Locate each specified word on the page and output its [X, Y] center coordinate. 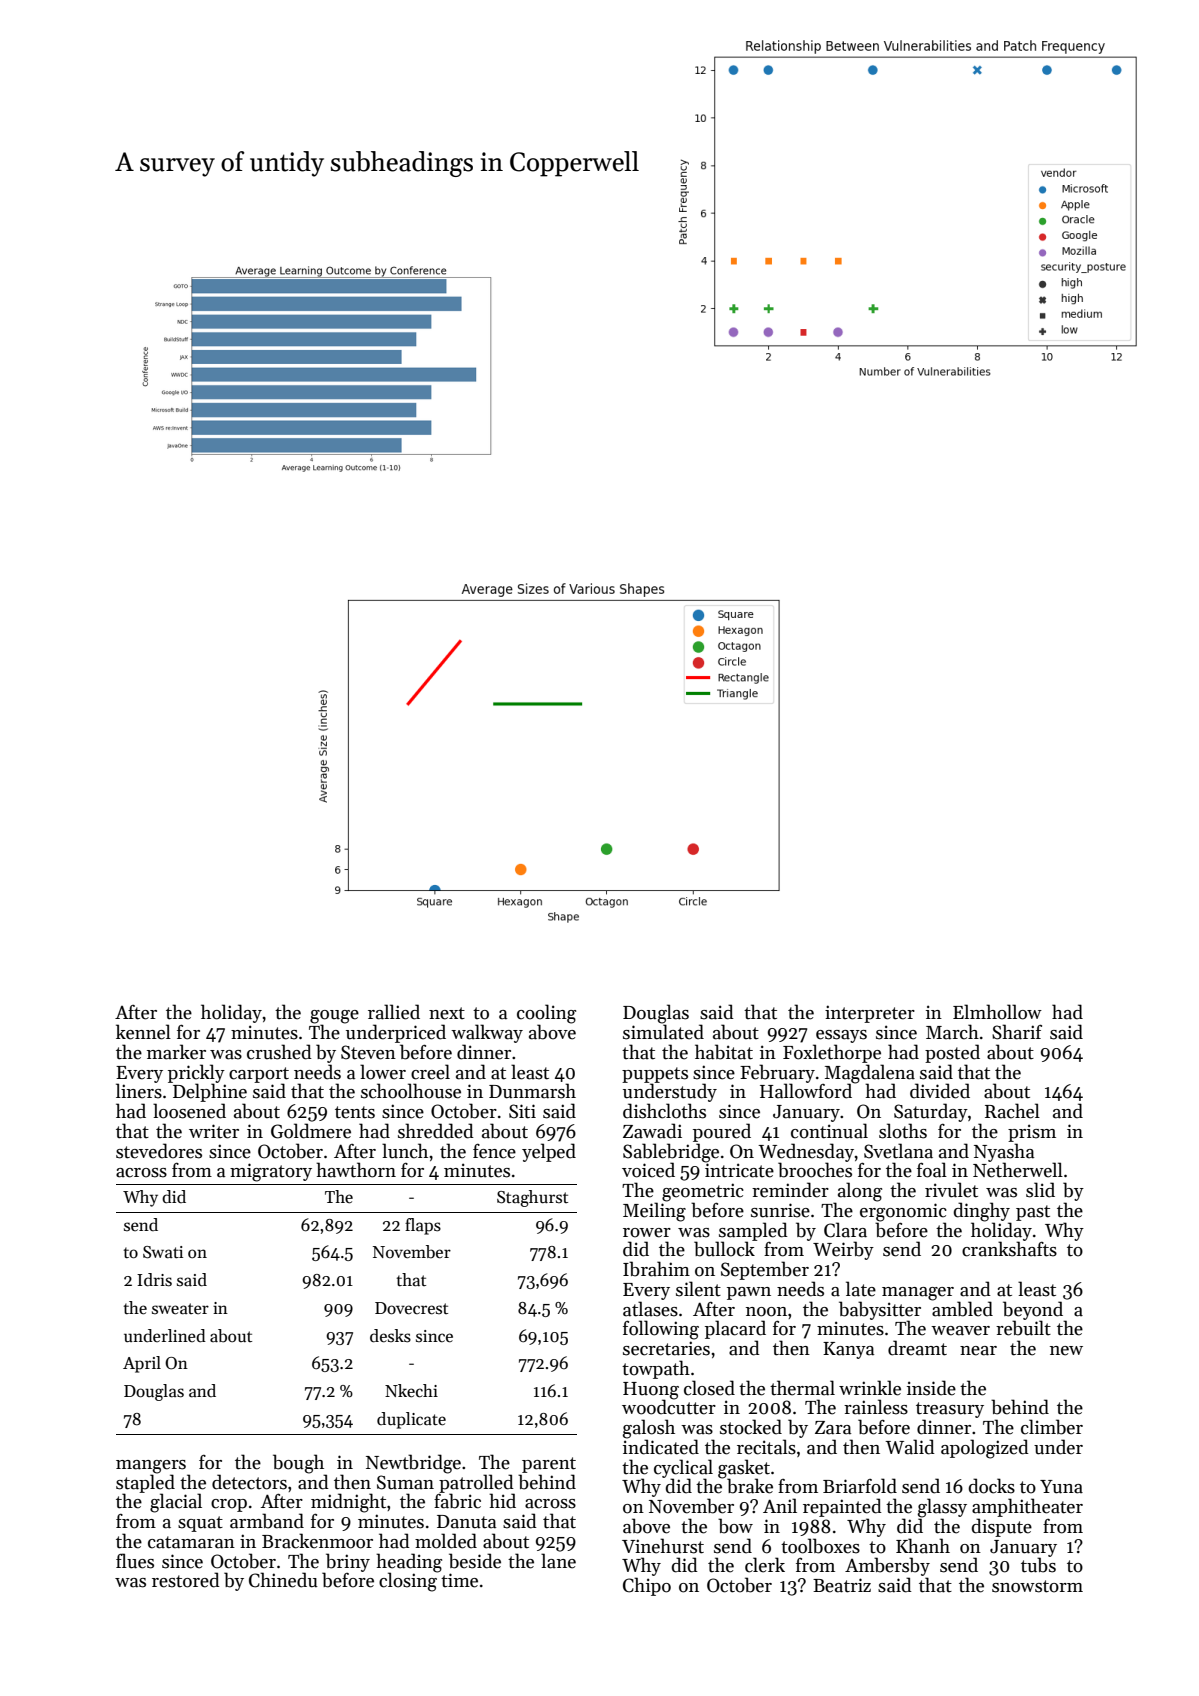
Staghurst [532, 1198]
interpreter [870, 1014]
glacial [176, 1503]
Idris [154, 1280]
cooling [546, 1014]
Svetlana [898, 1151]
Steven [368, 1052]
